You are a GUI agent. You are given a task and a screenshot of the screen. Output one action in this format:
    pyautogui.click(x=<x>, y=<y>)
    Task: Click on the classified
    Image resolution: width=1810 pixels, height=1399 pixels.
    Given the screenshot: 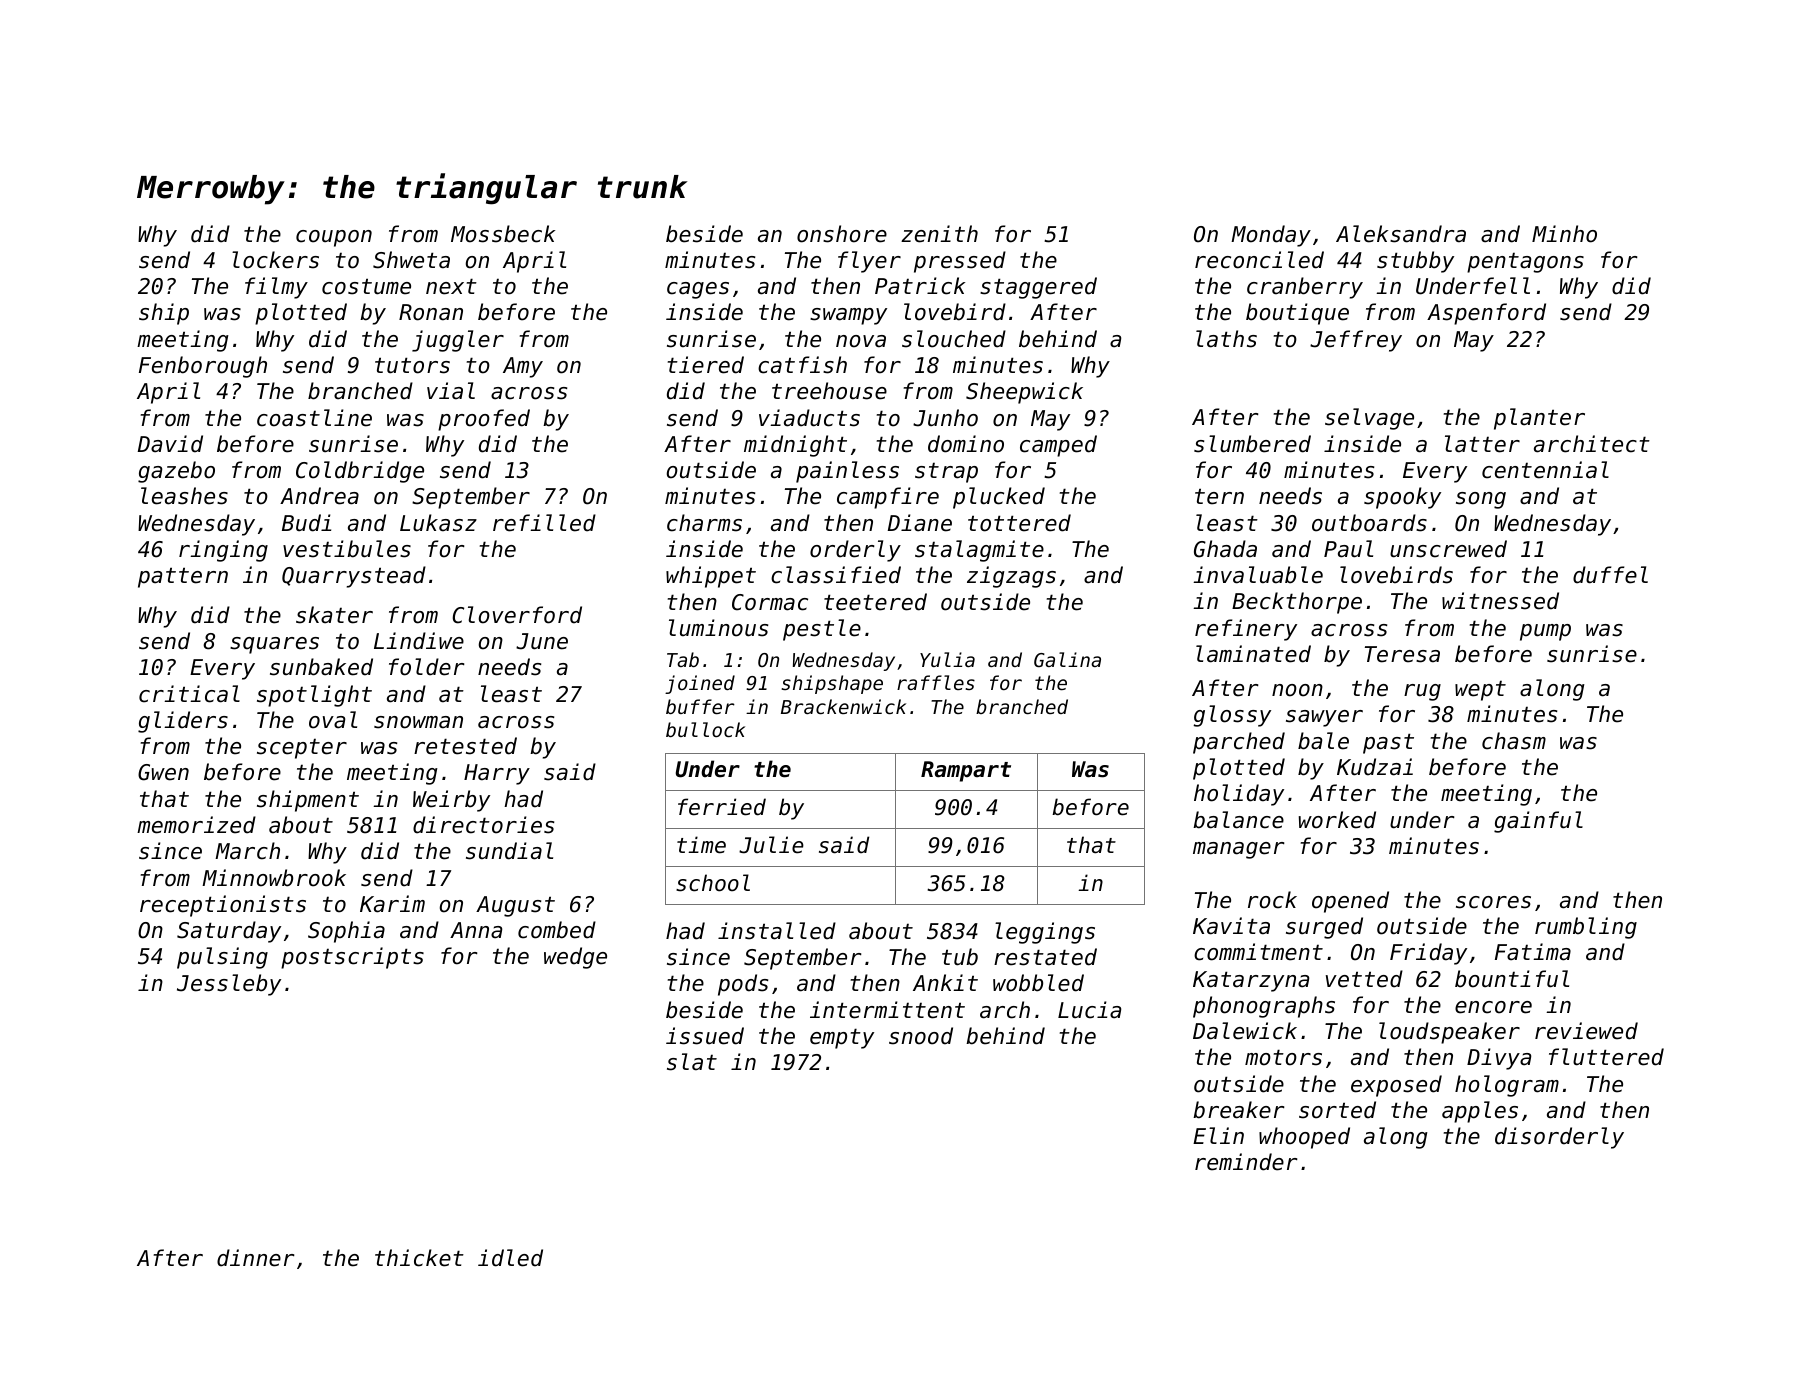 What is the action you would take?
    pyautogui.click(x=836, y=575)
